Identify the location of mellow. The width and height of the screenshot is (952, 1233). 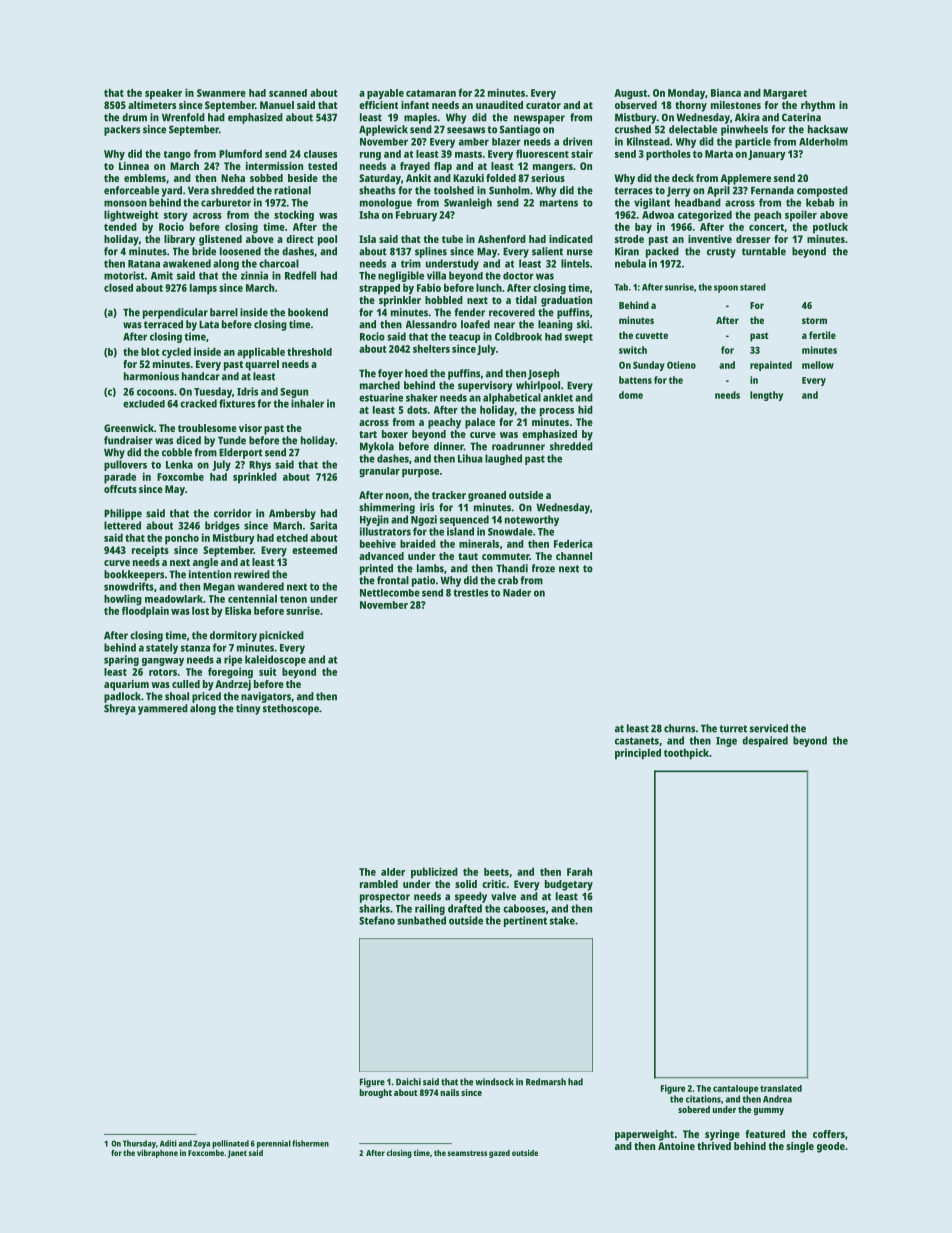
(818, 365).
